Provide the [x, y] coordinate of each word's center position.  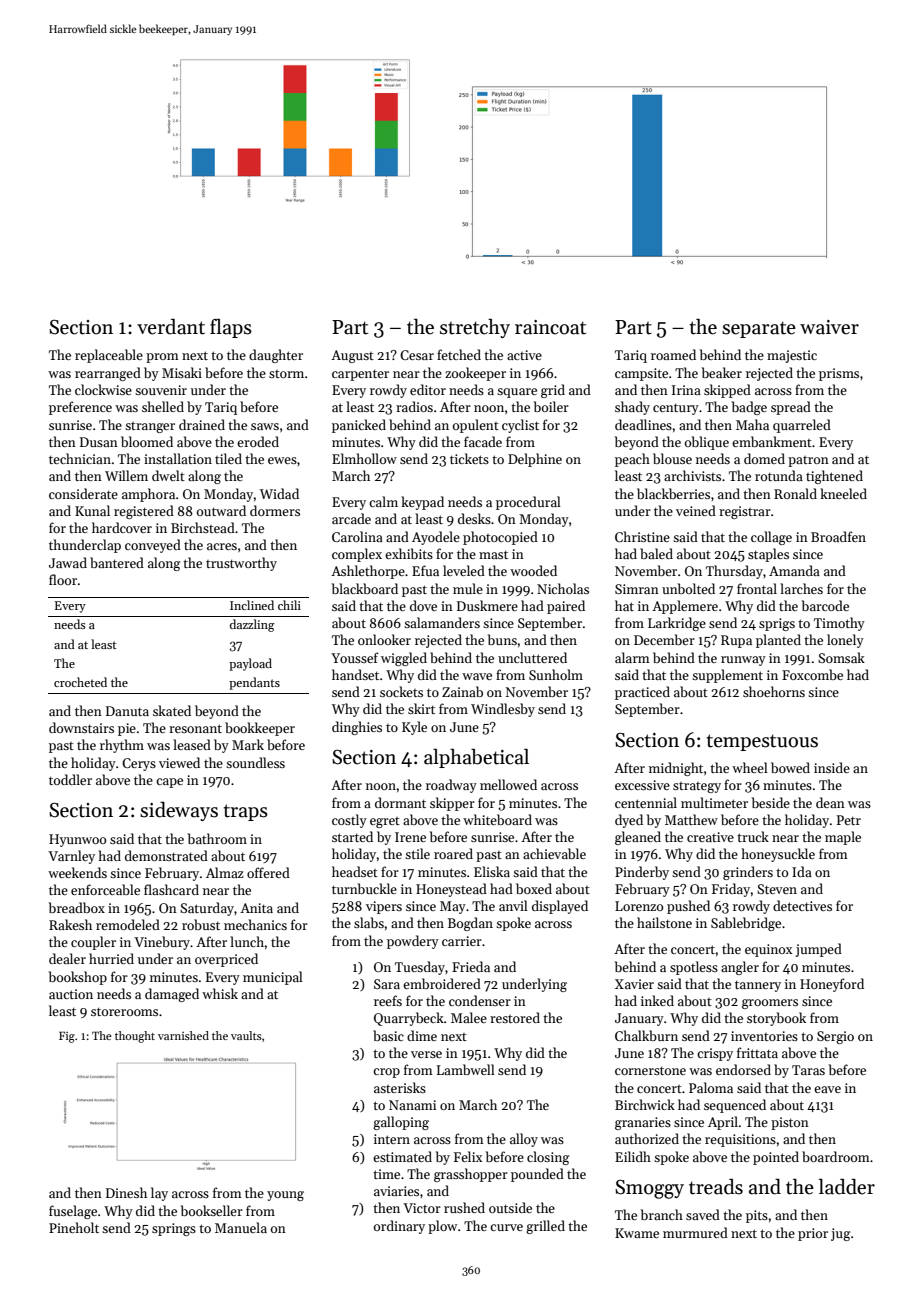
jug [841, 1234]
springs [174, 1229]
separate [759, 329]
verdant [171, 327]
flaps [231, 328]
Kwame [637, 1233]
